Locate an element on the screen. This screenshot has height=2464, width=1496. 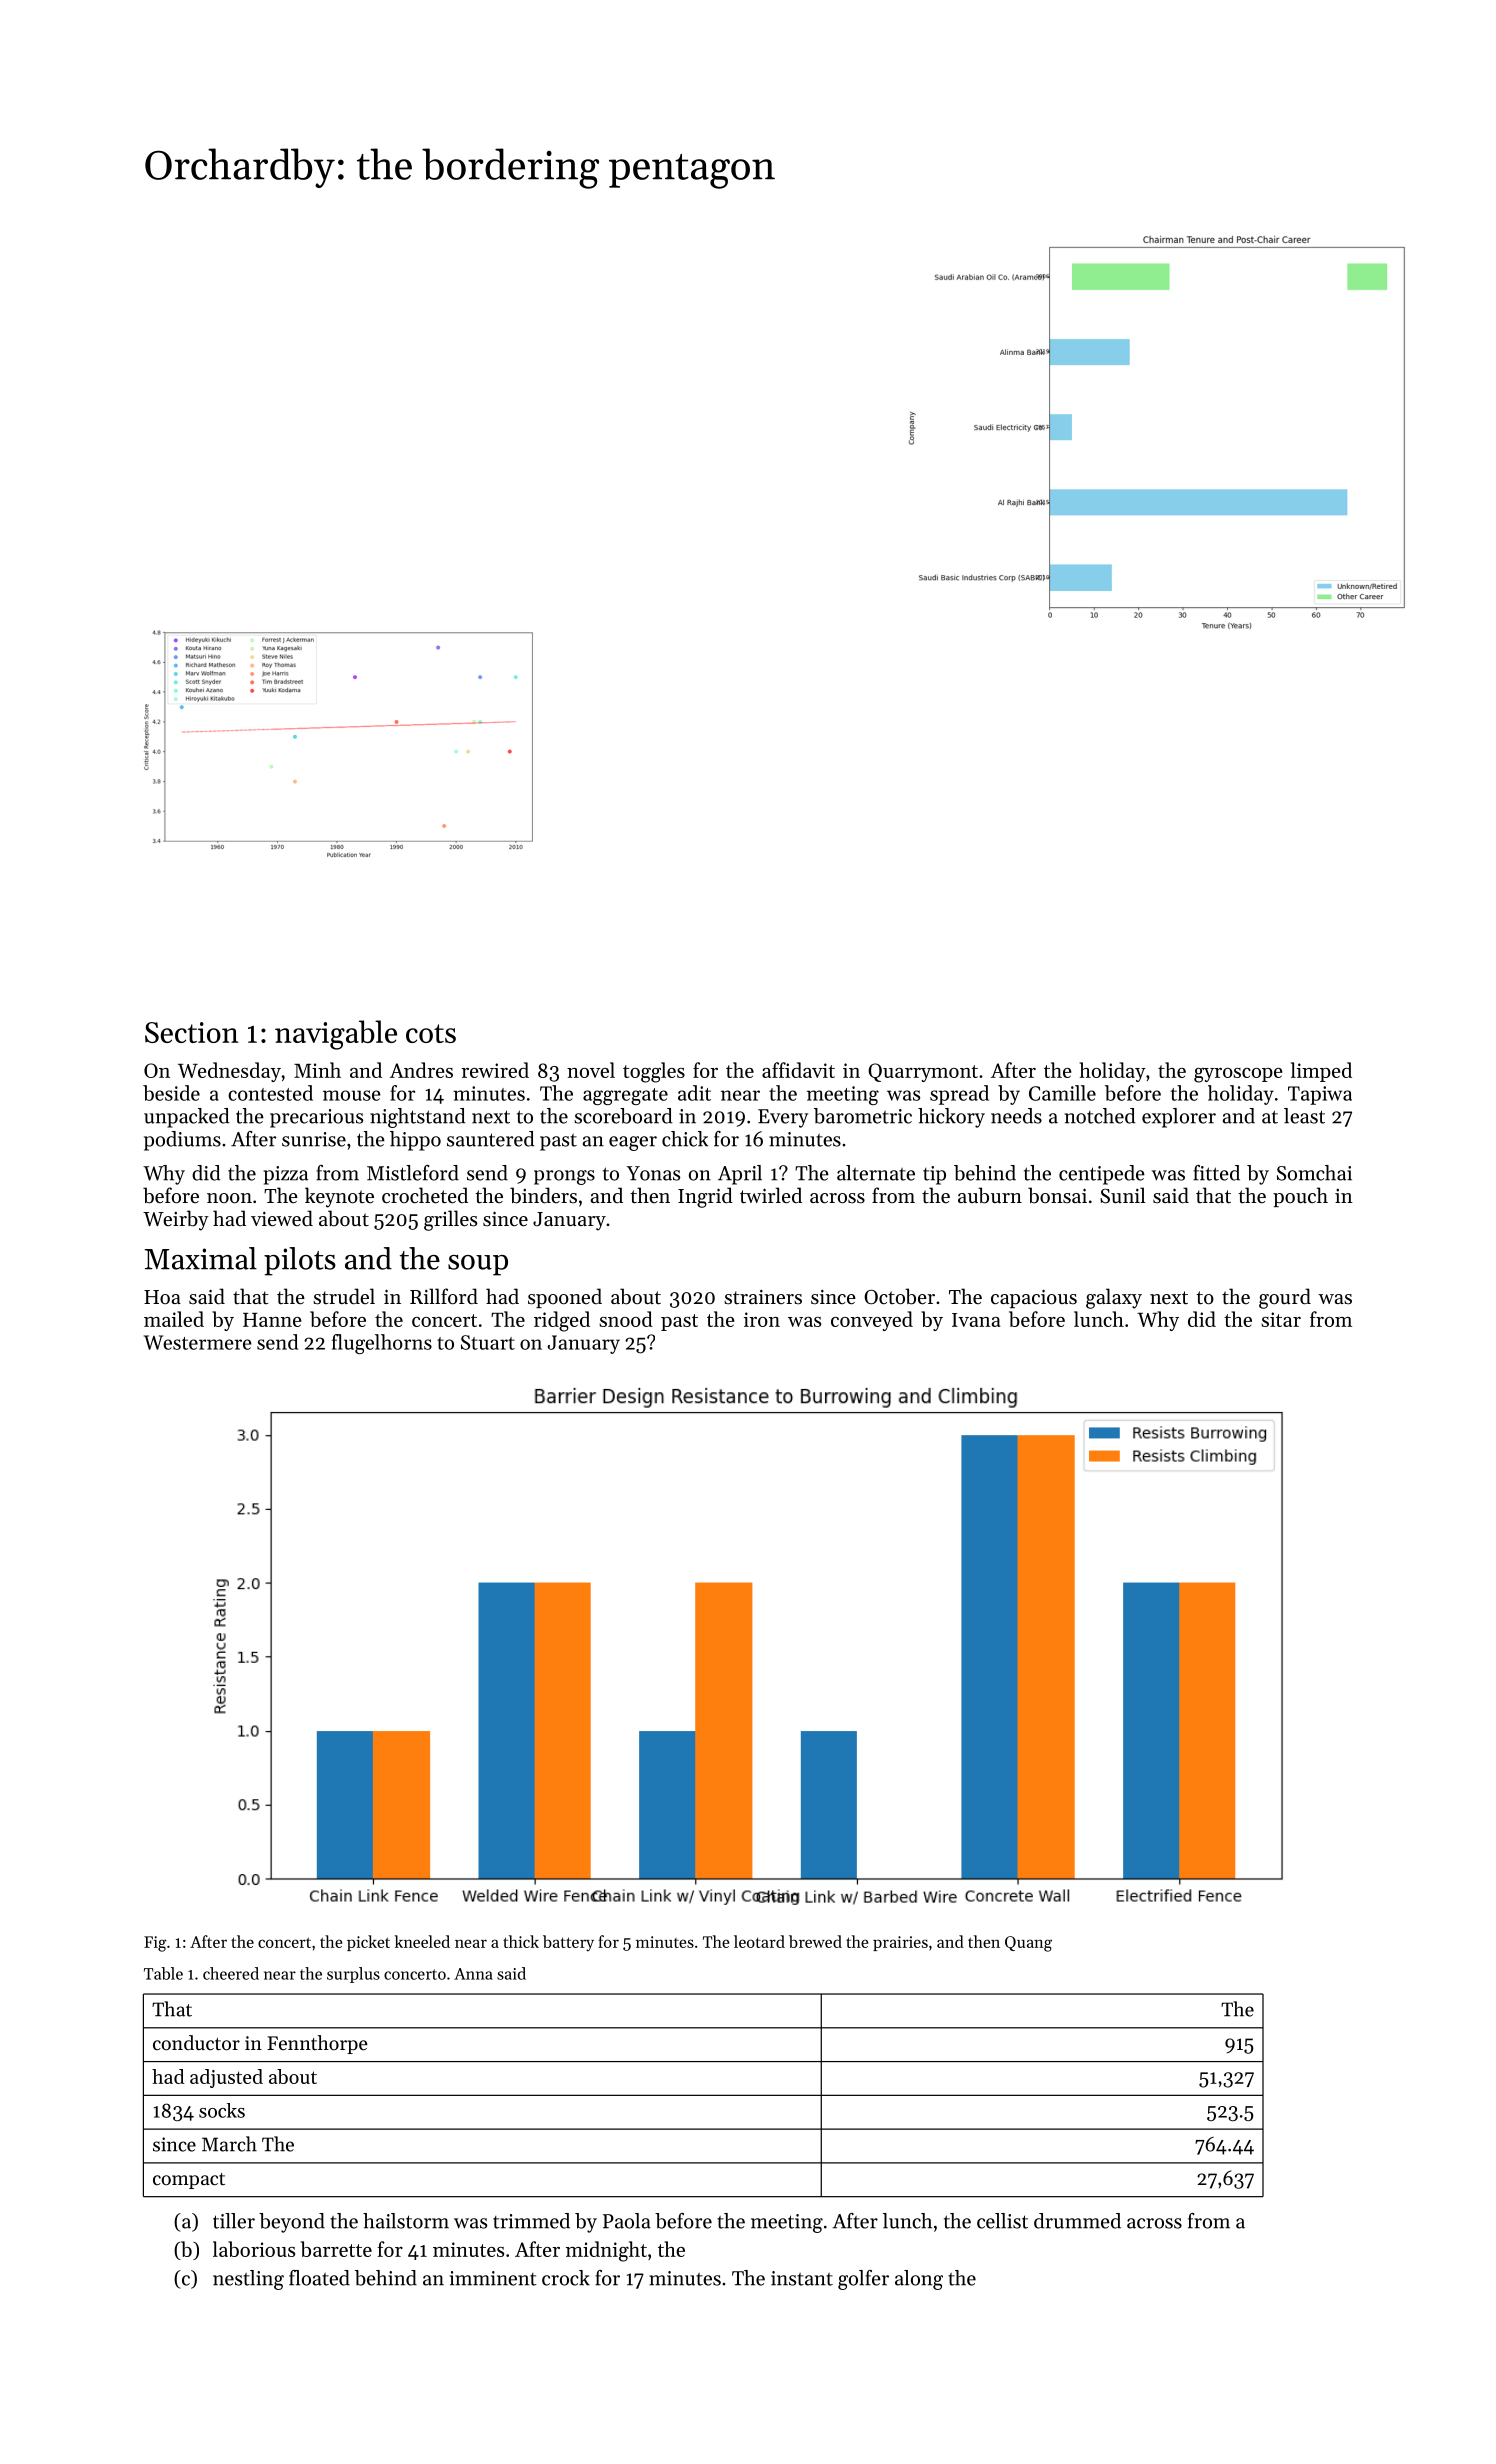
Stuart is located at coordinates (488, 1342).
